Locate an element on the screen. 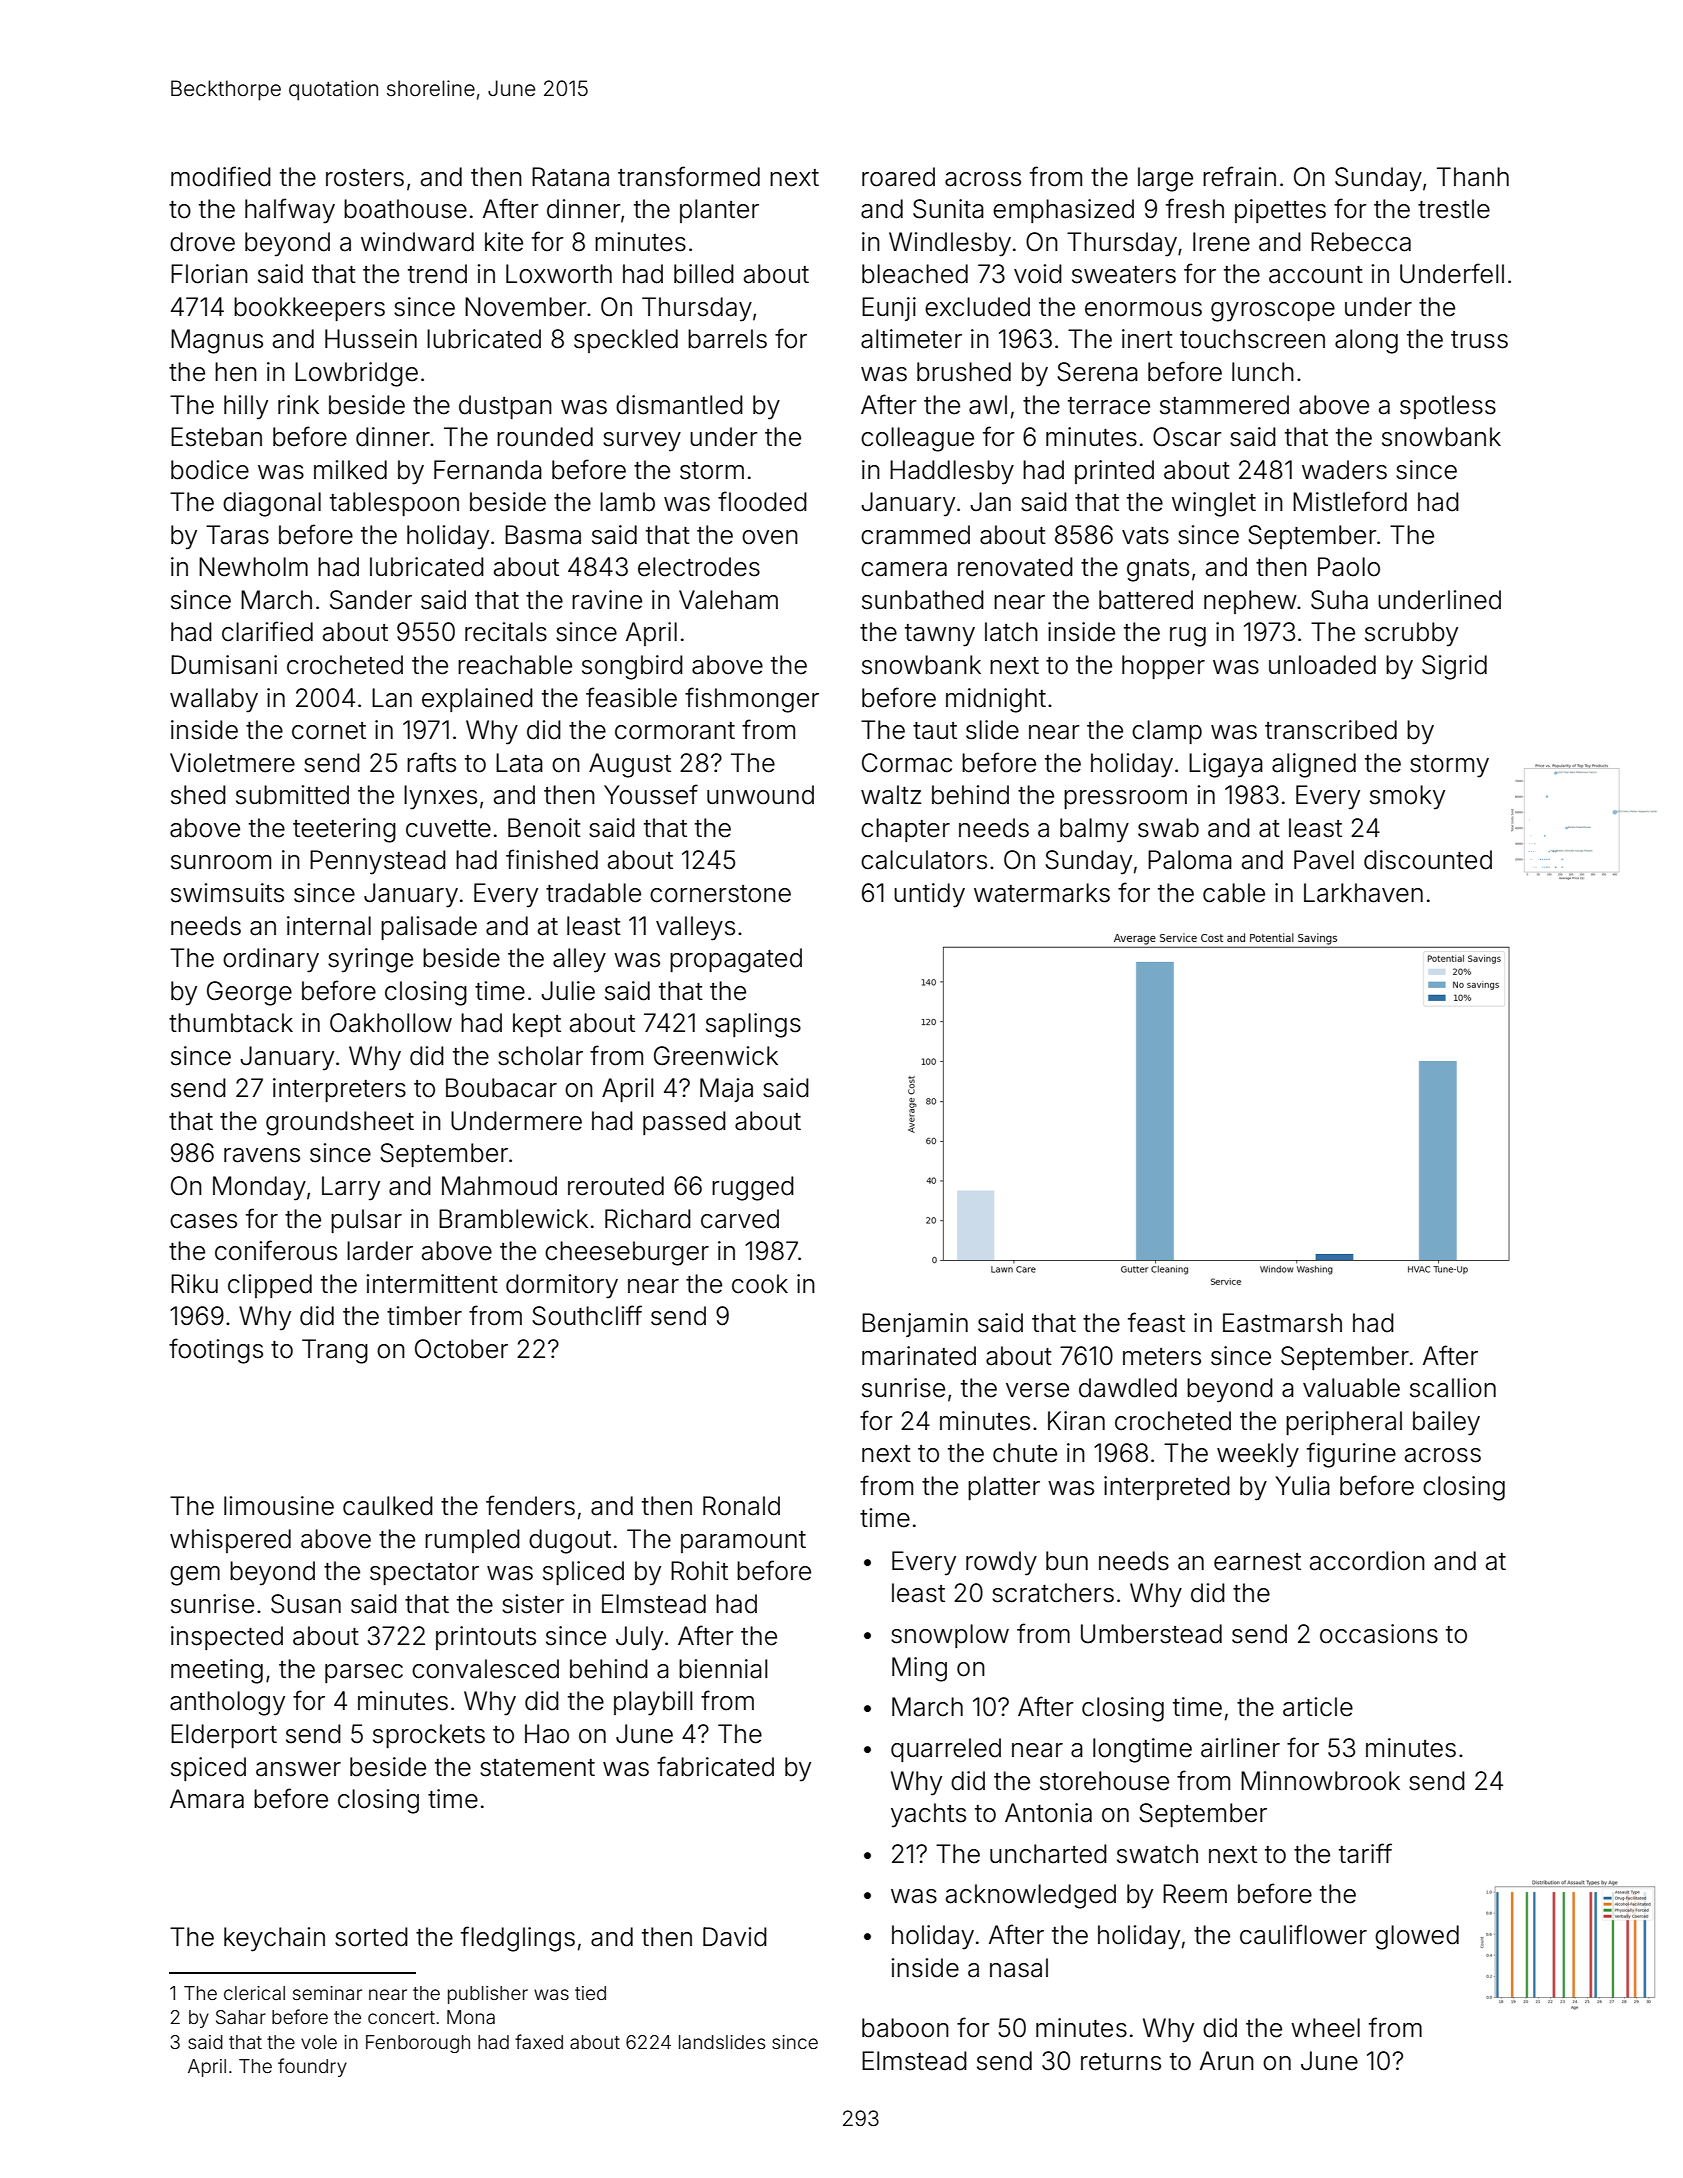 The image size is (1683, 2178). sorted is located at coordinates (371, 1937).
